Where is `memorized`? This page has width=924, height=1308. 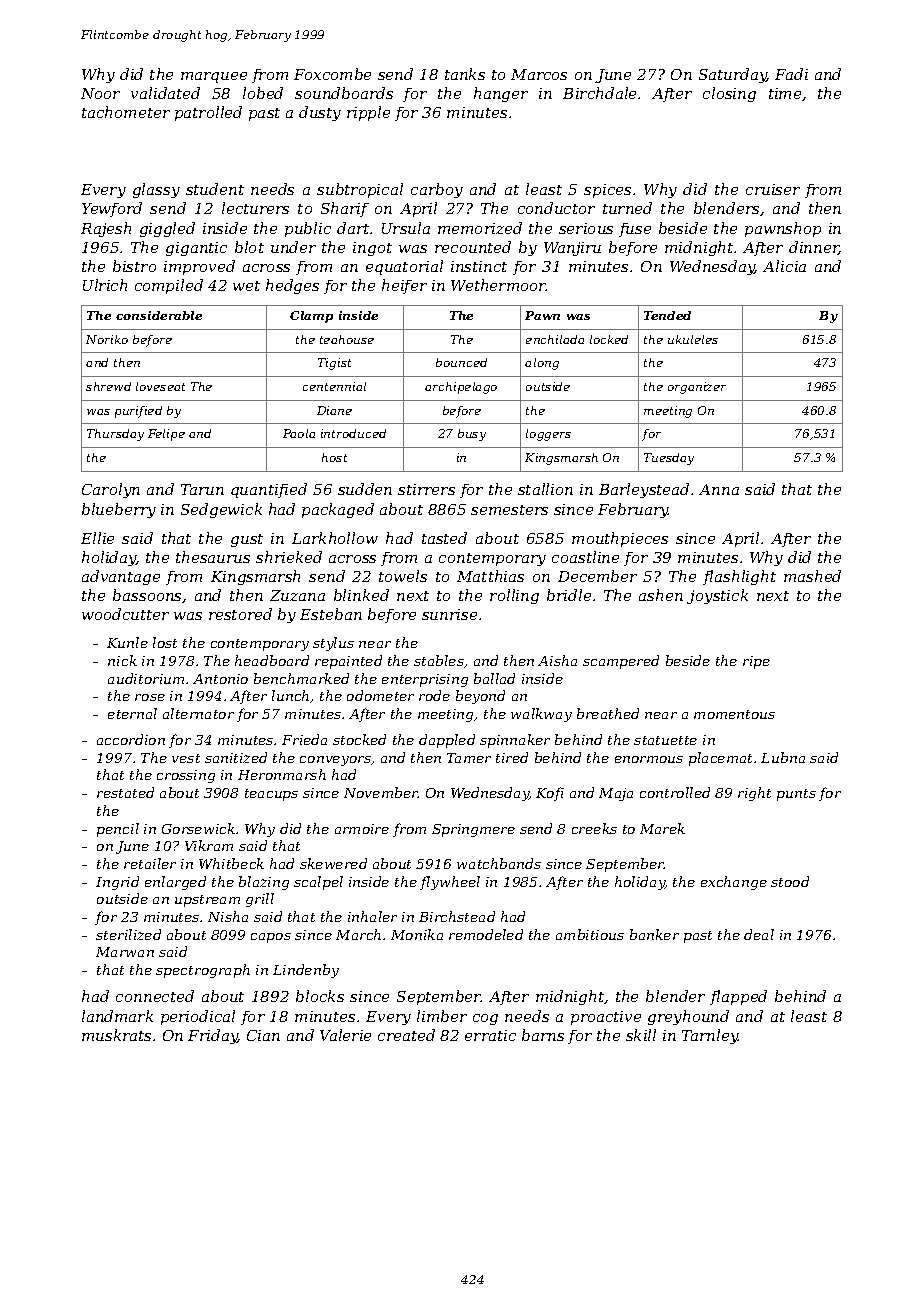
memorized is located at coordinates (480, 228).
